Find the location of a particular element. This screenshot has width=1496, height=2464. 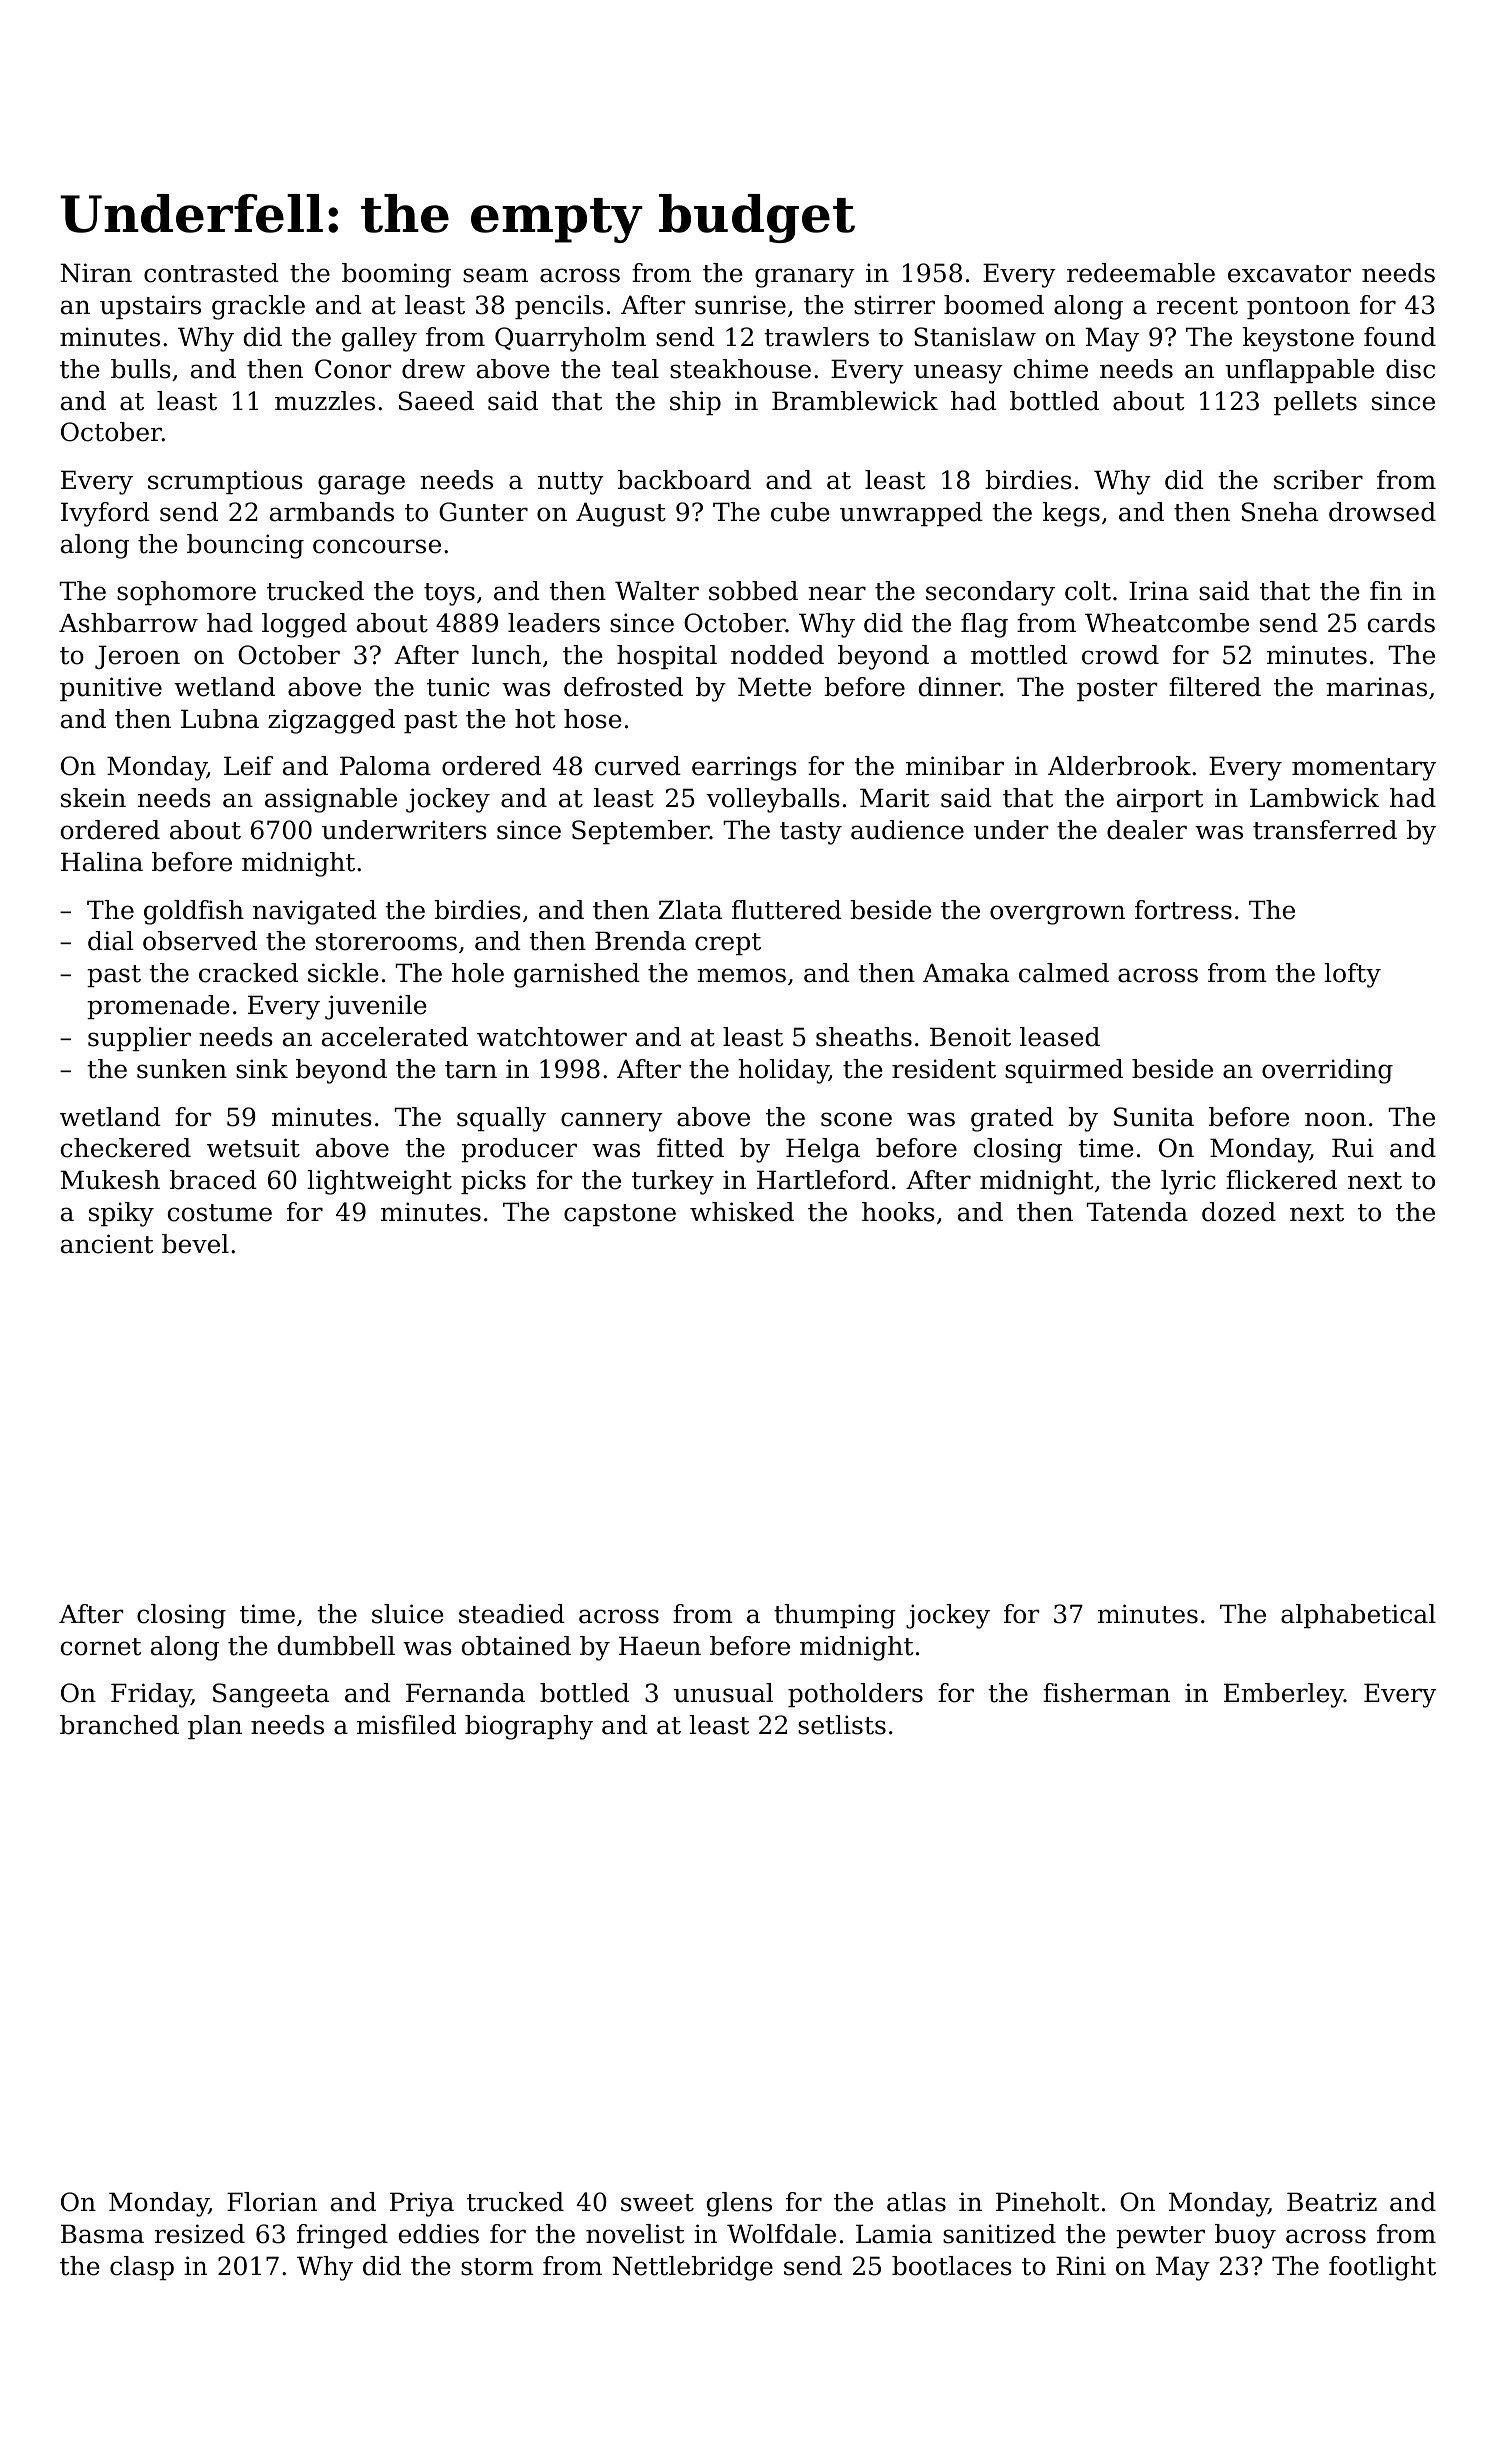

thumping is located at coordinates (835, 1616).
